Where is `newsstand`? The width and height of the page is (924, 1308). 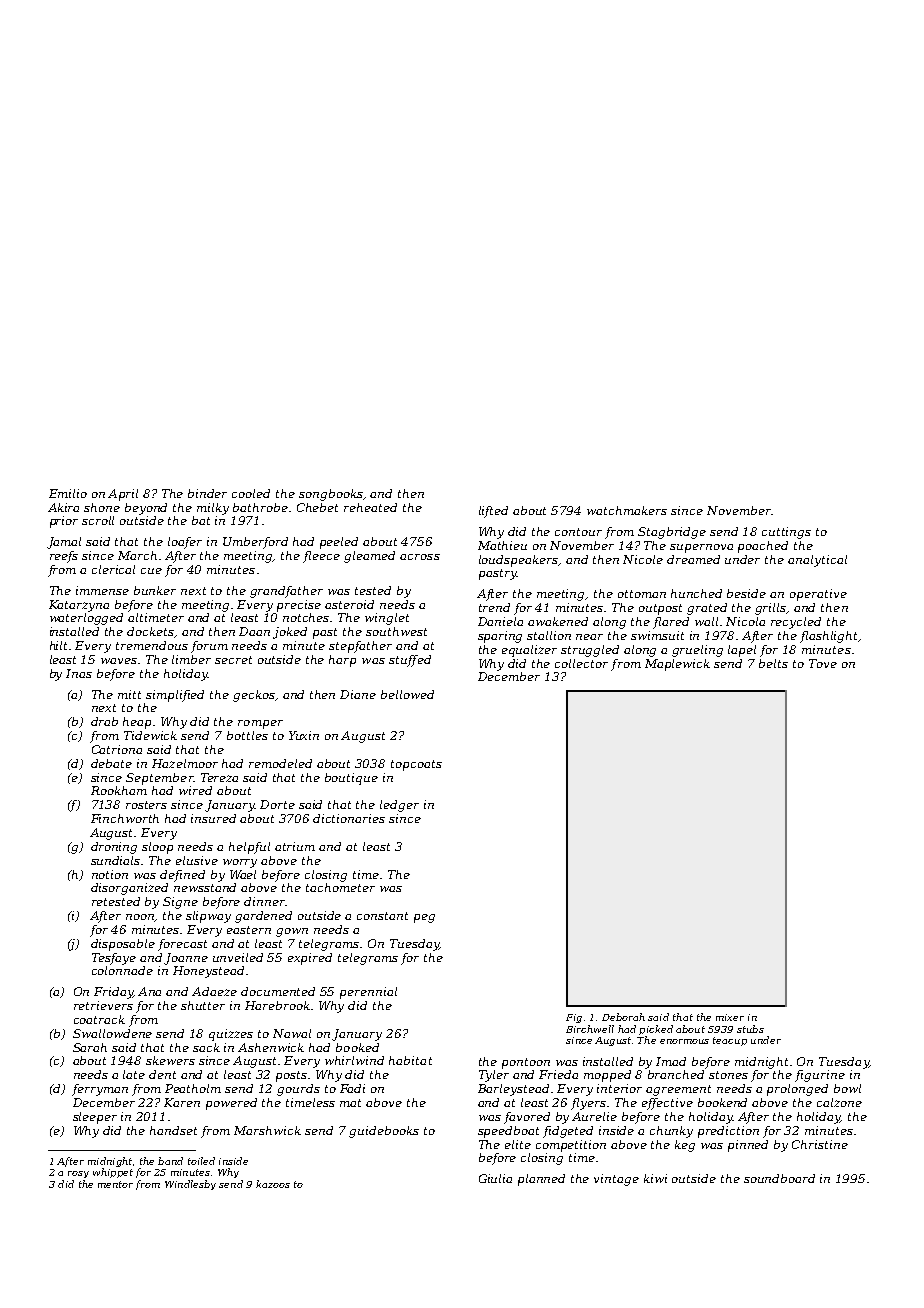
newsstand is located at coordinates (205, 887).
